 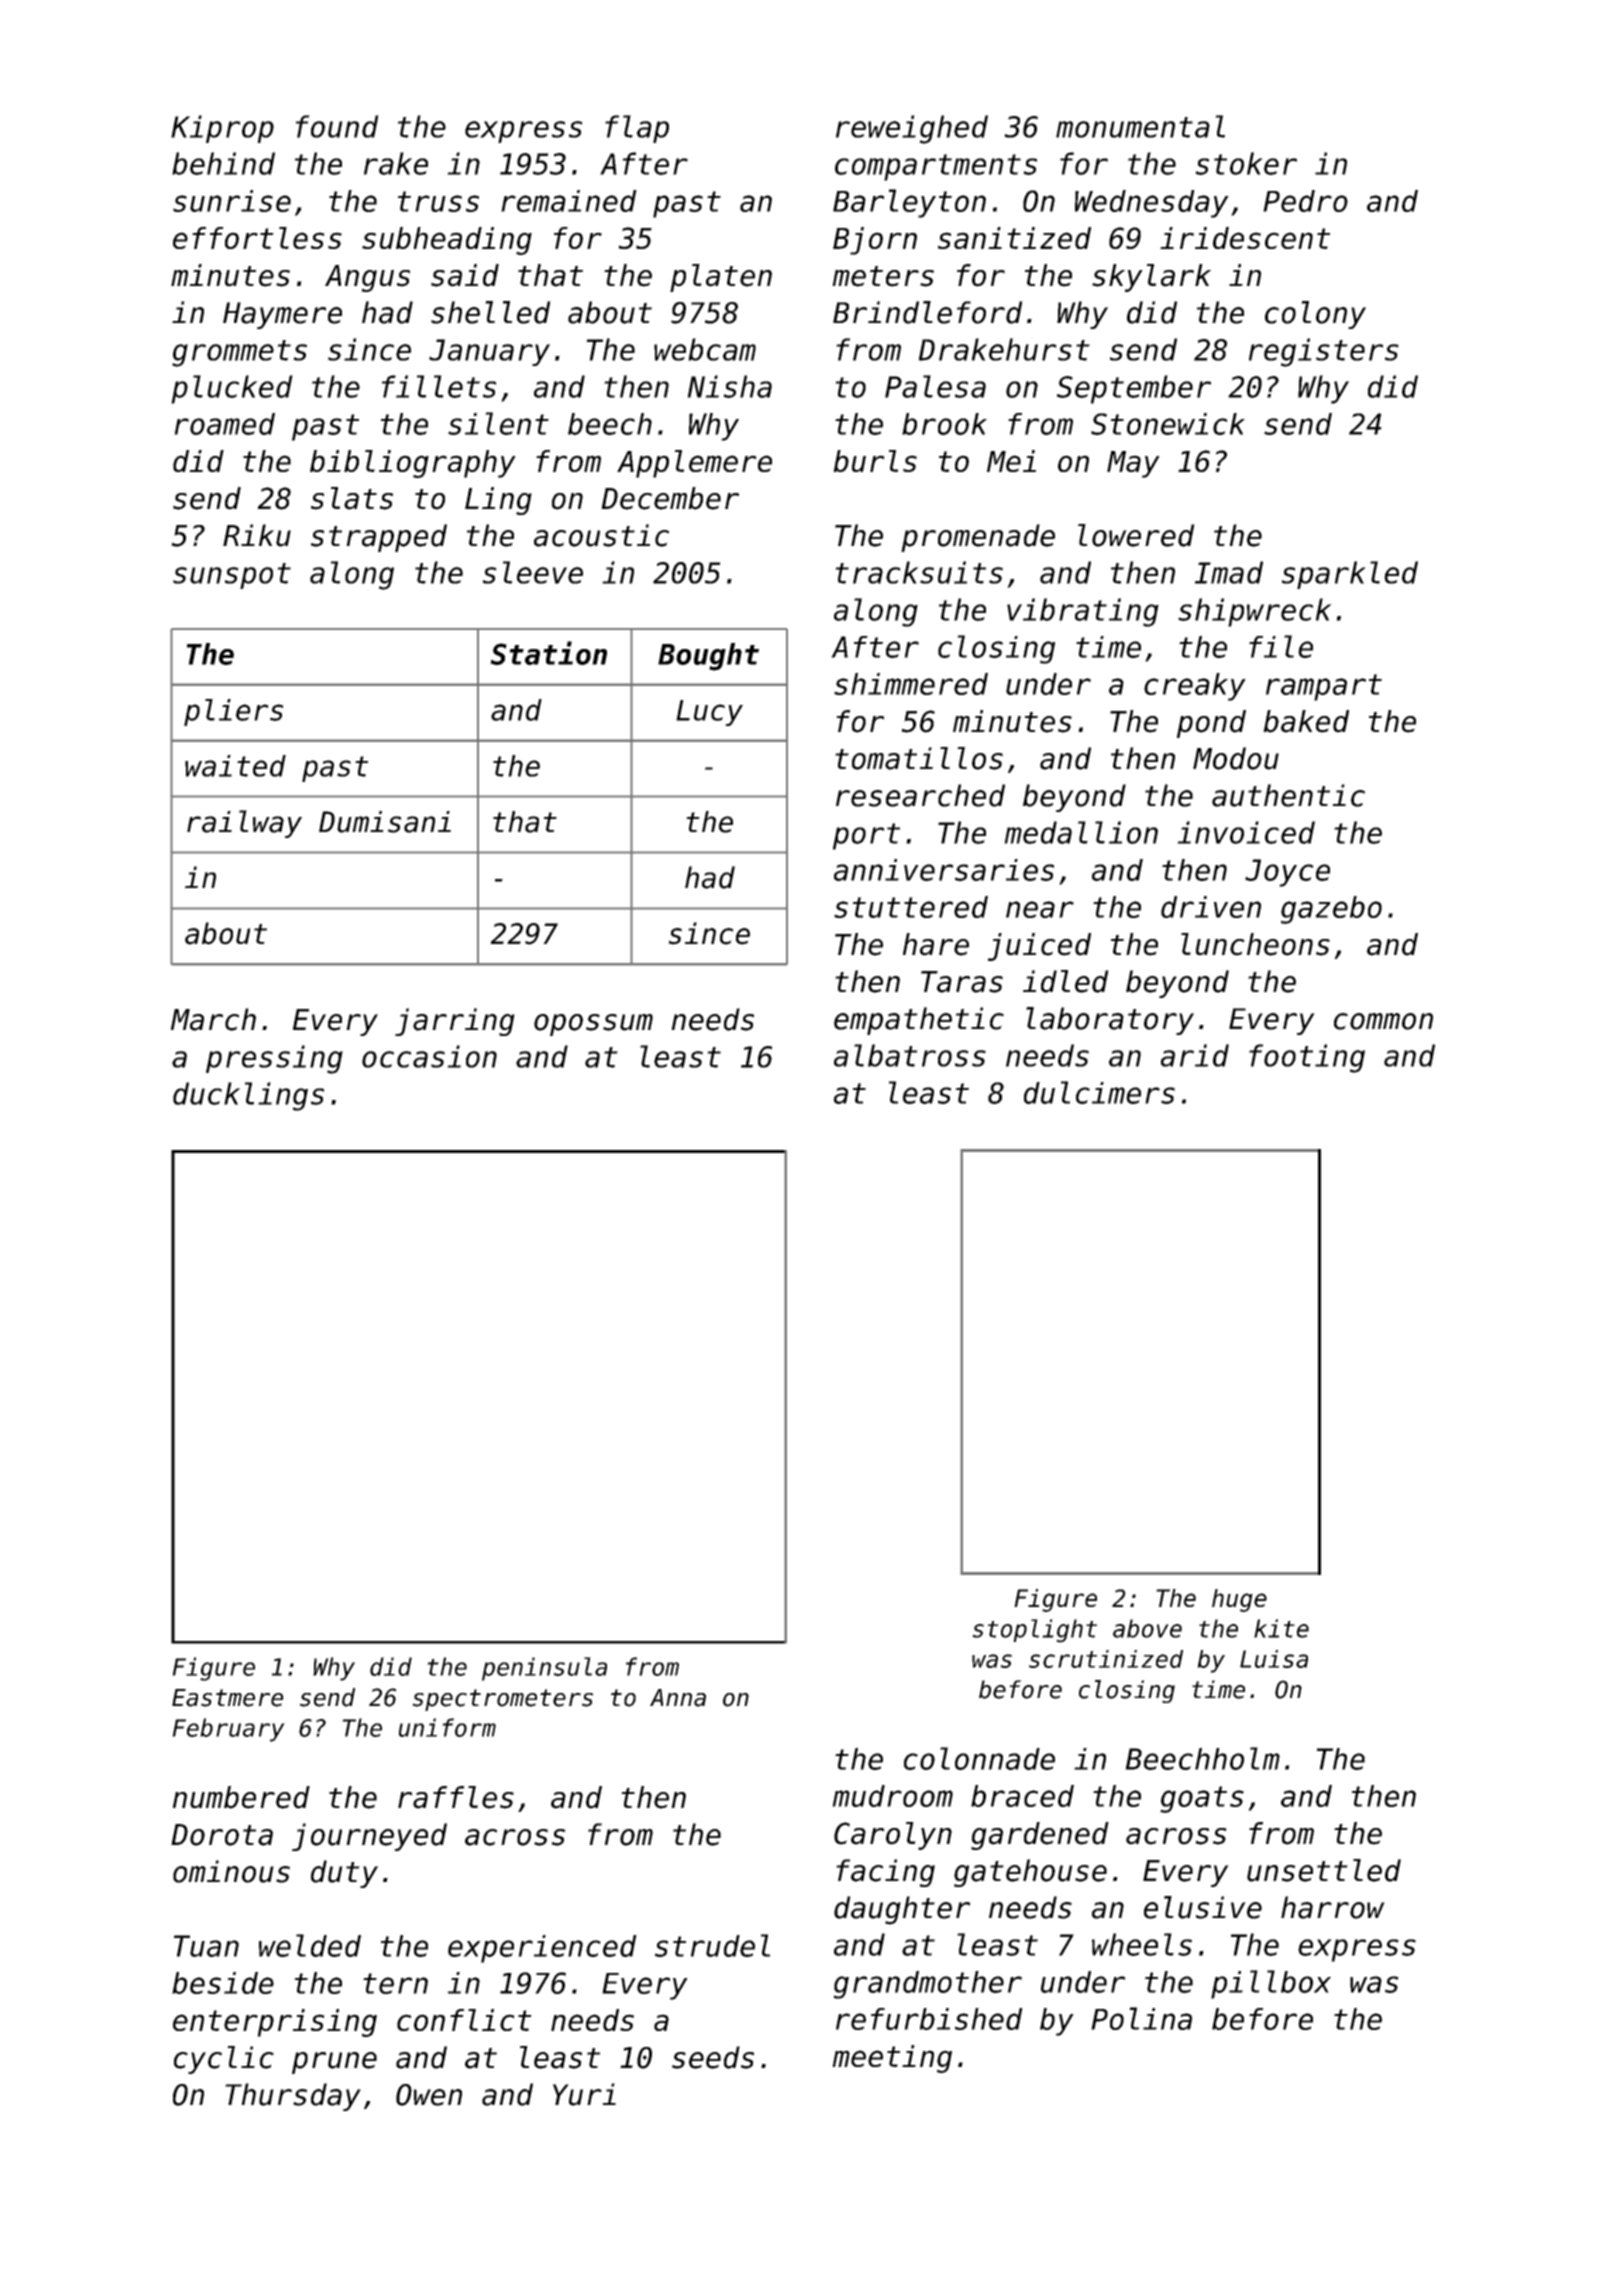 I want to click on flap, so click(x=637, y=129).
